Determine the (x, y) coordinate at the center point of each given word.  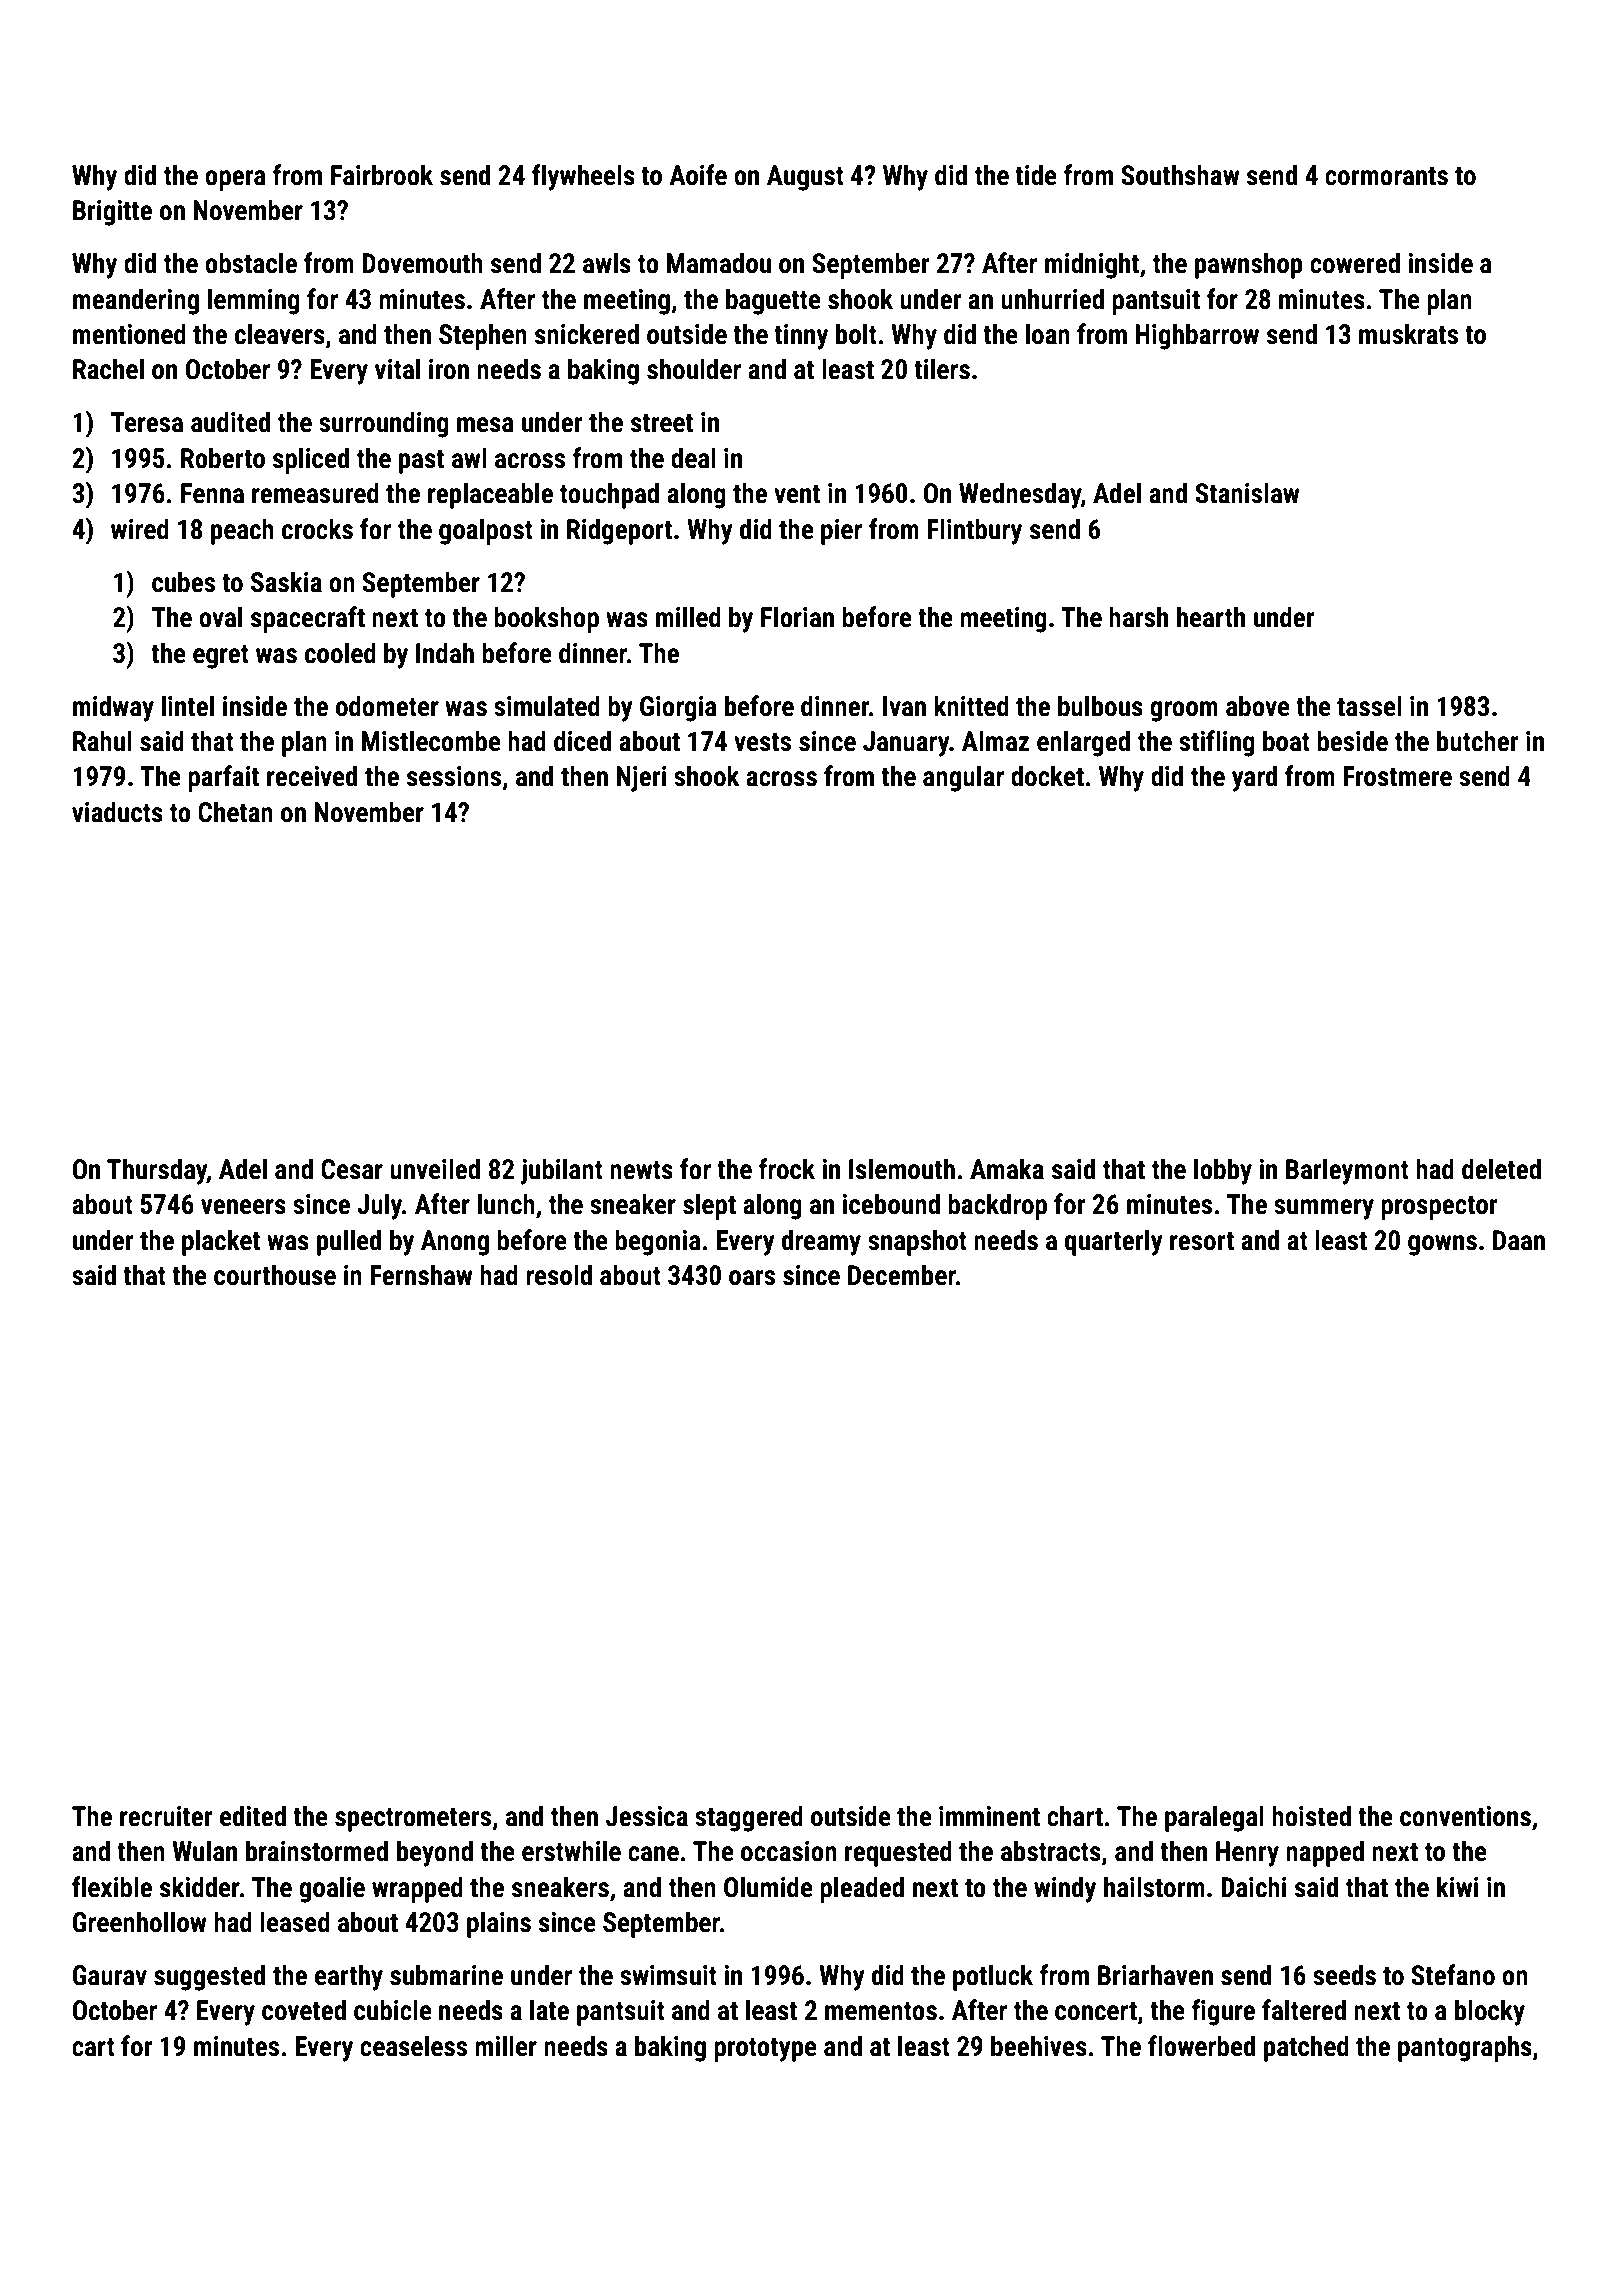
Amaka (1007, 1169)
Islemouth (902, 1169)
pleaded (862, 1889)
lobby (1223, 1171)
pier (841, 532)
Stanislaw (1247, 493)
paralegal (1214, 1818)
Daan (1519, 1240)
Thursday (157, 1171)
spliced (311, 460)
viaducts (117, 812)
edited (253, 1816)
